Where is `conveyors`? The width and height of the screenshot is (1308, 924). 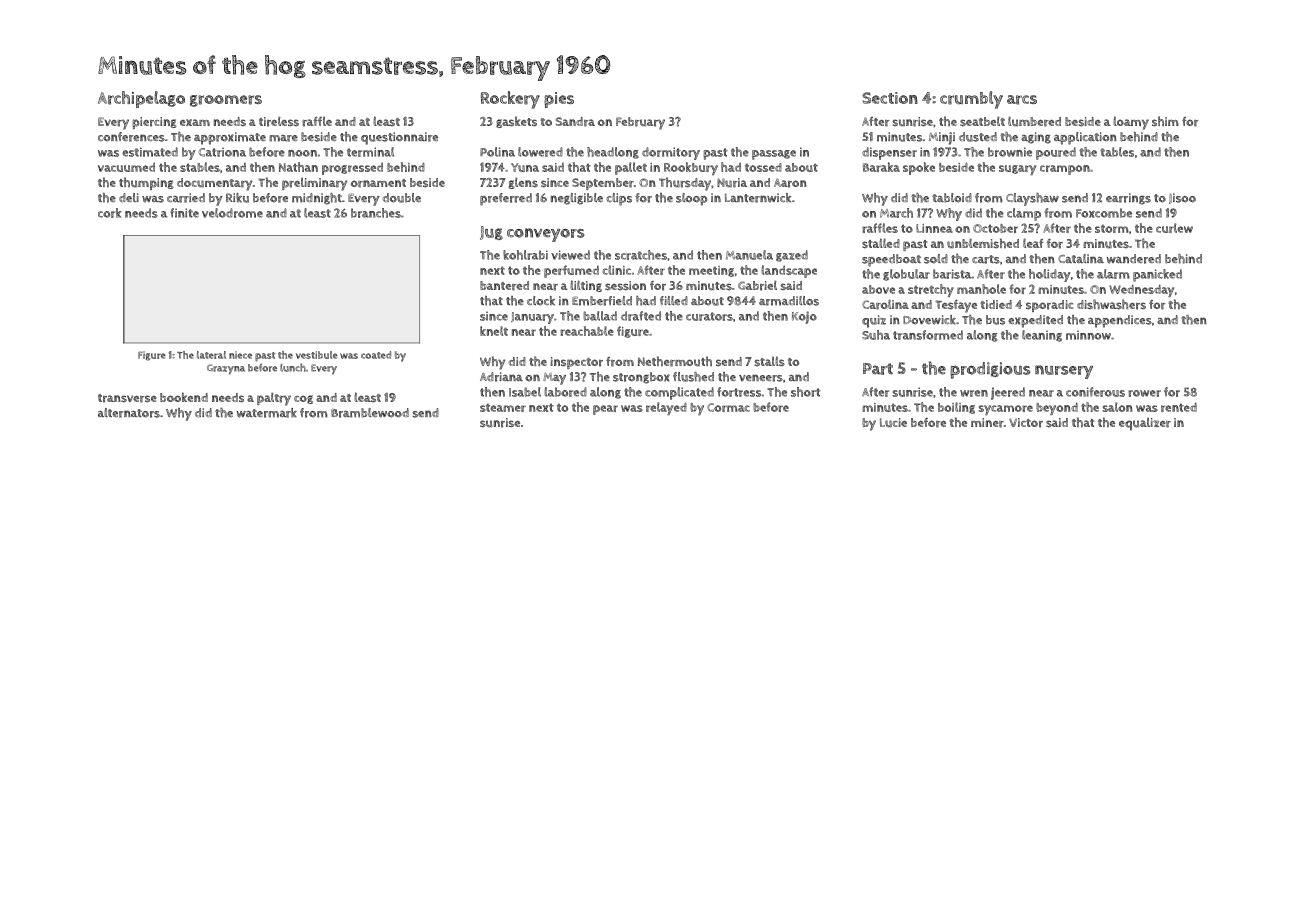 conveyors is located at coordinates (545, 235).
